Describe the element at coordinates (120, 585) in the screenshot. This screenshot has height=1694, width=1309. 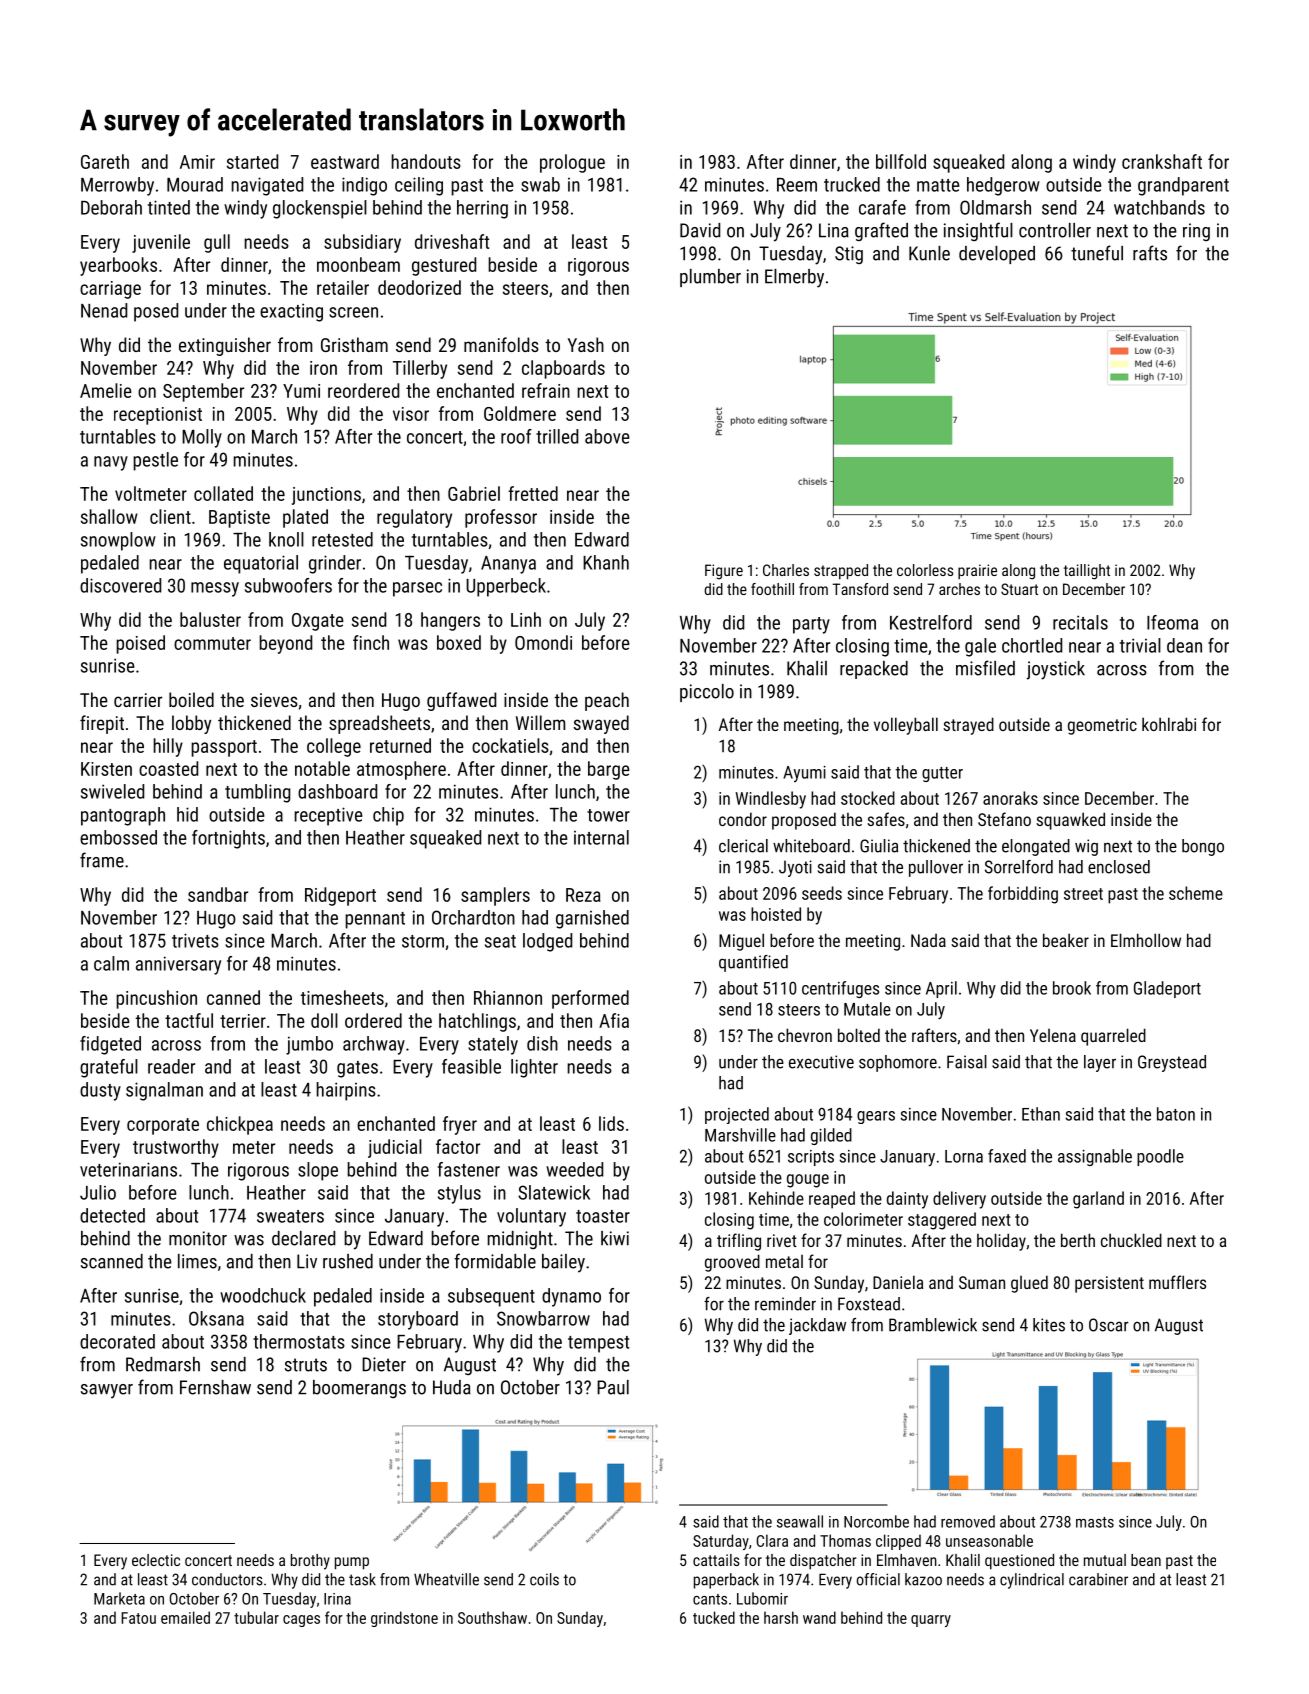
I see `discovered` at that location.
